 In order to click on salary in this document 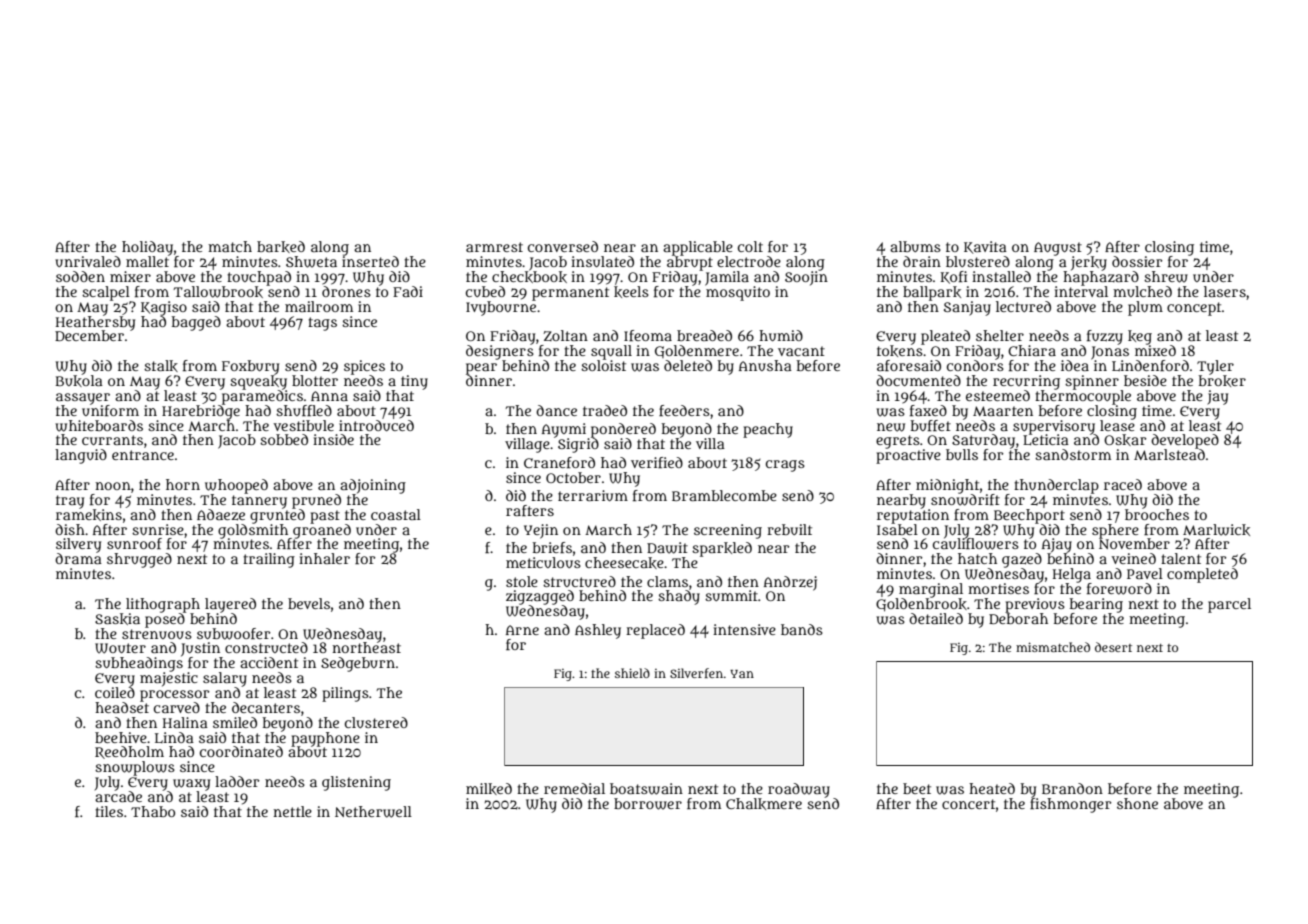, I will do `click(225, 679)`.
